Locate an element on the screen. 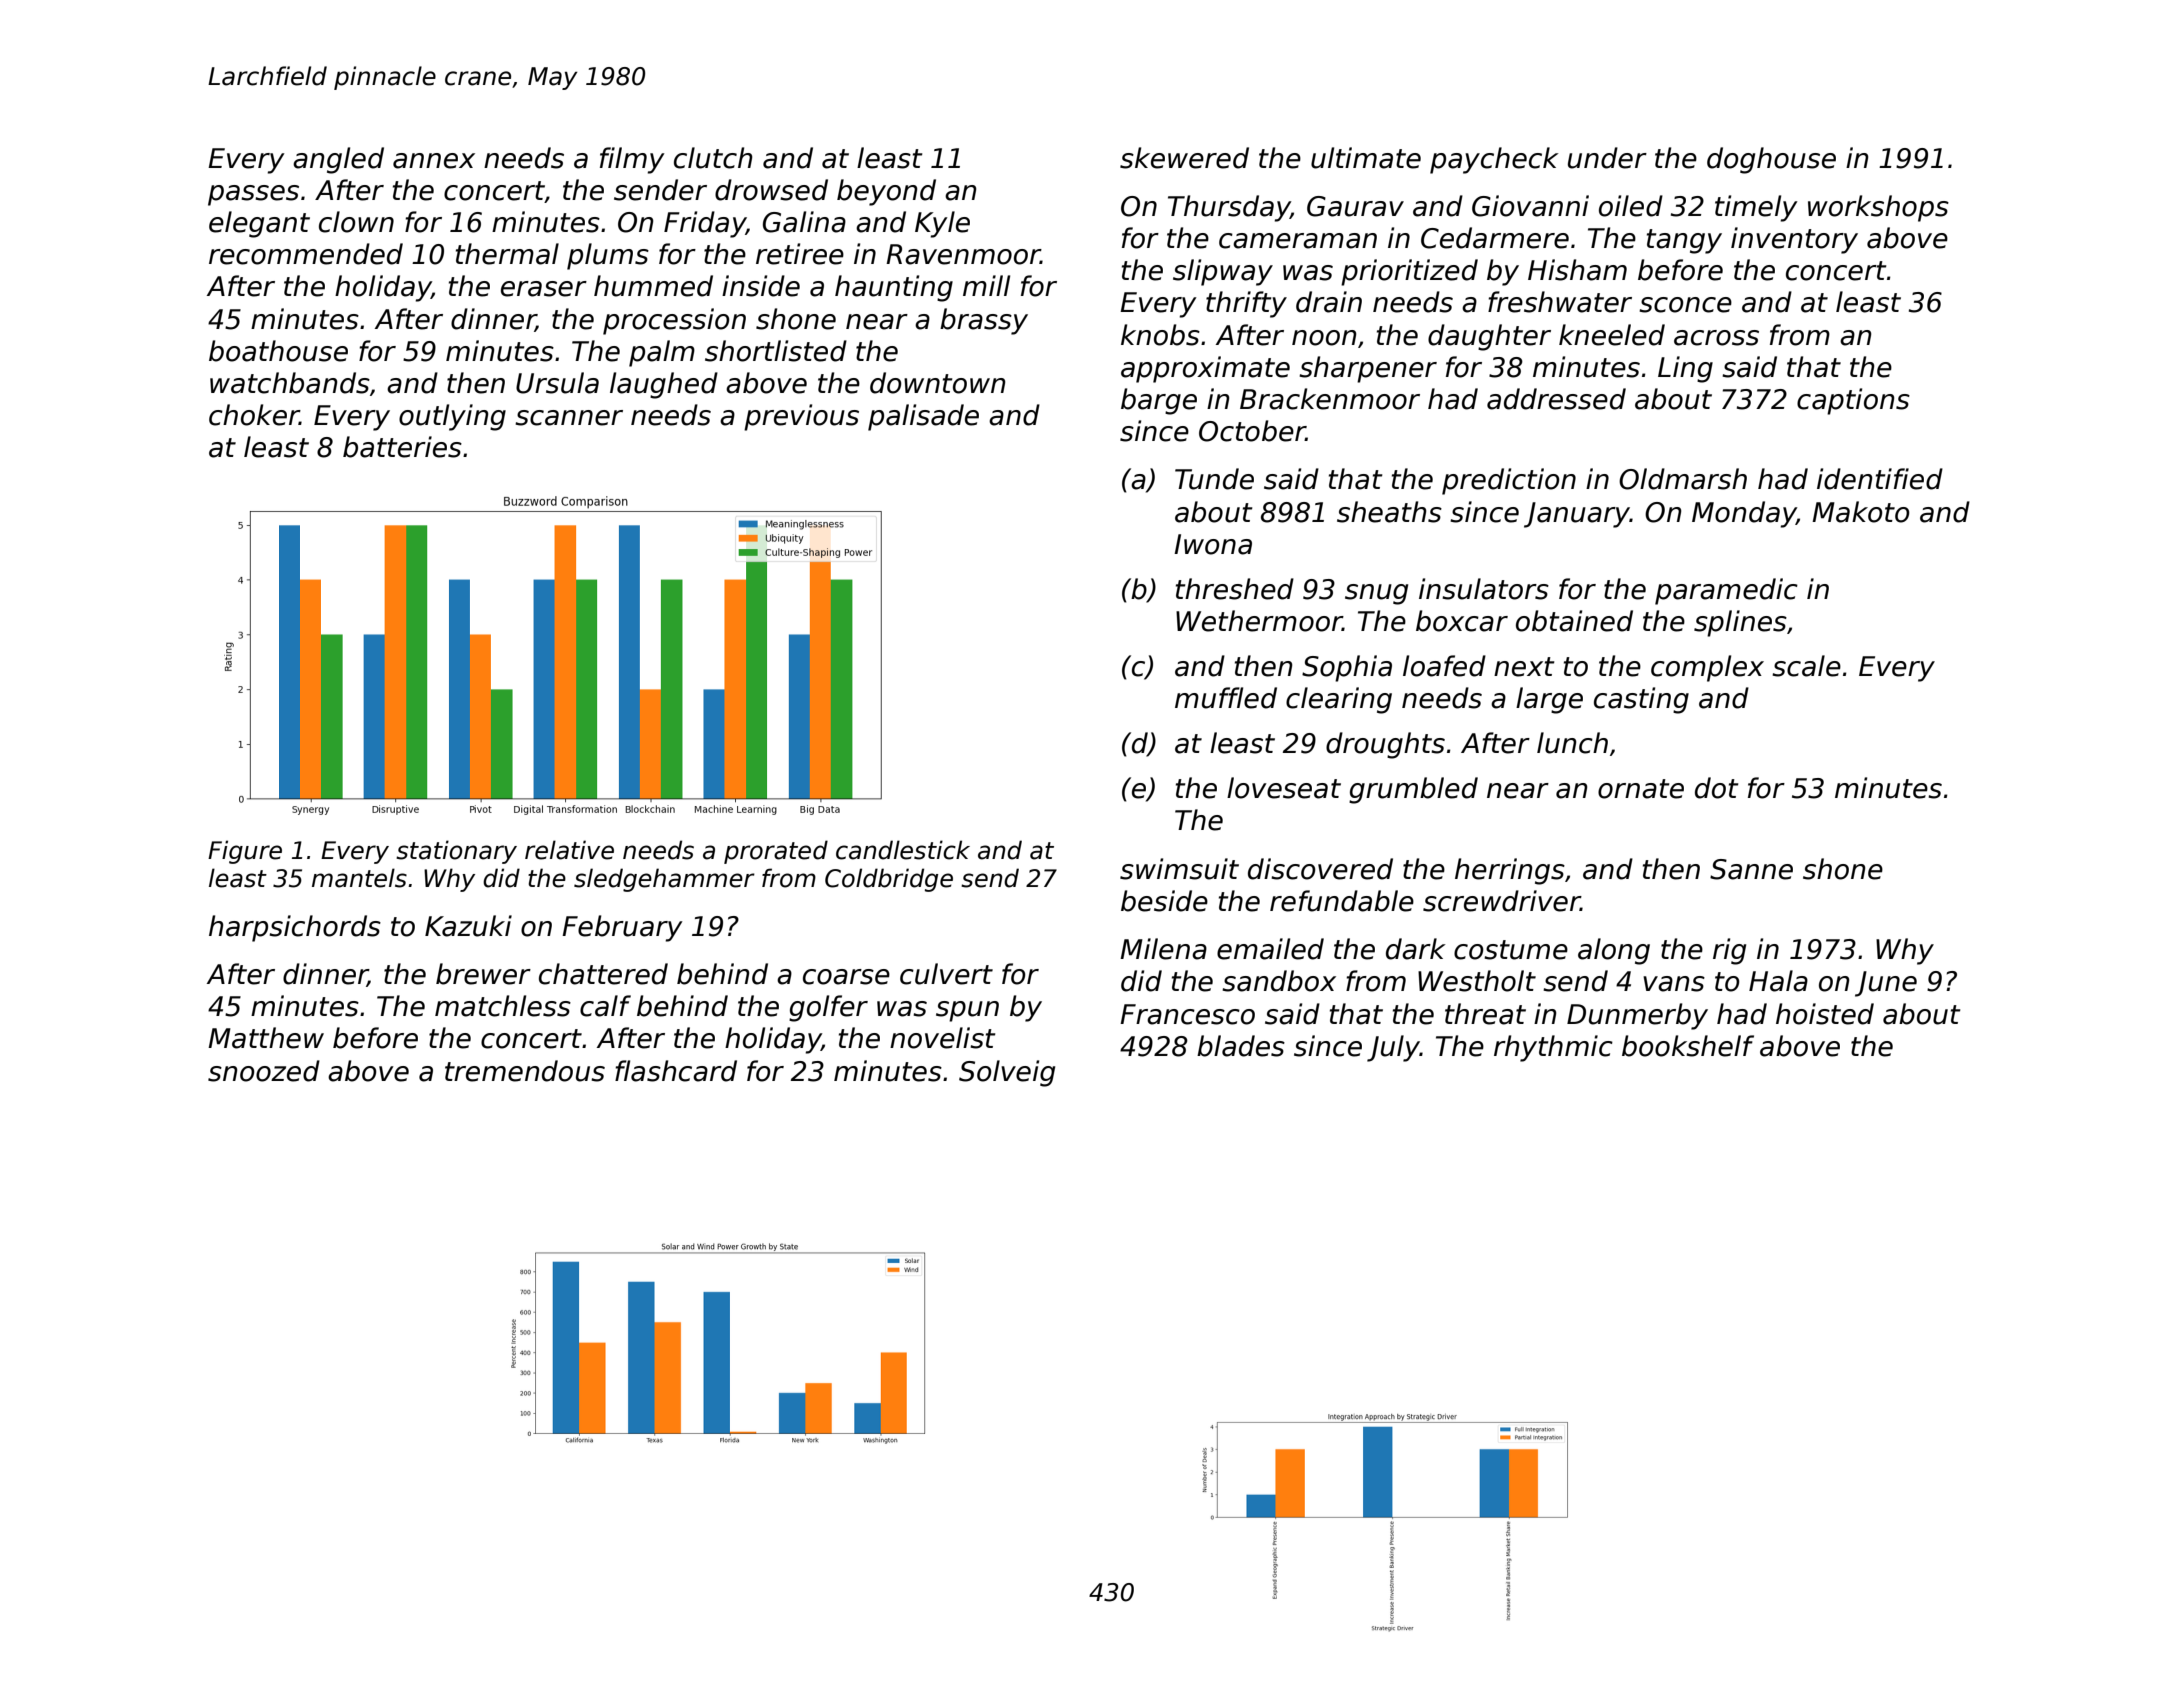  Iwona is located at coordinates (1213, 544).
